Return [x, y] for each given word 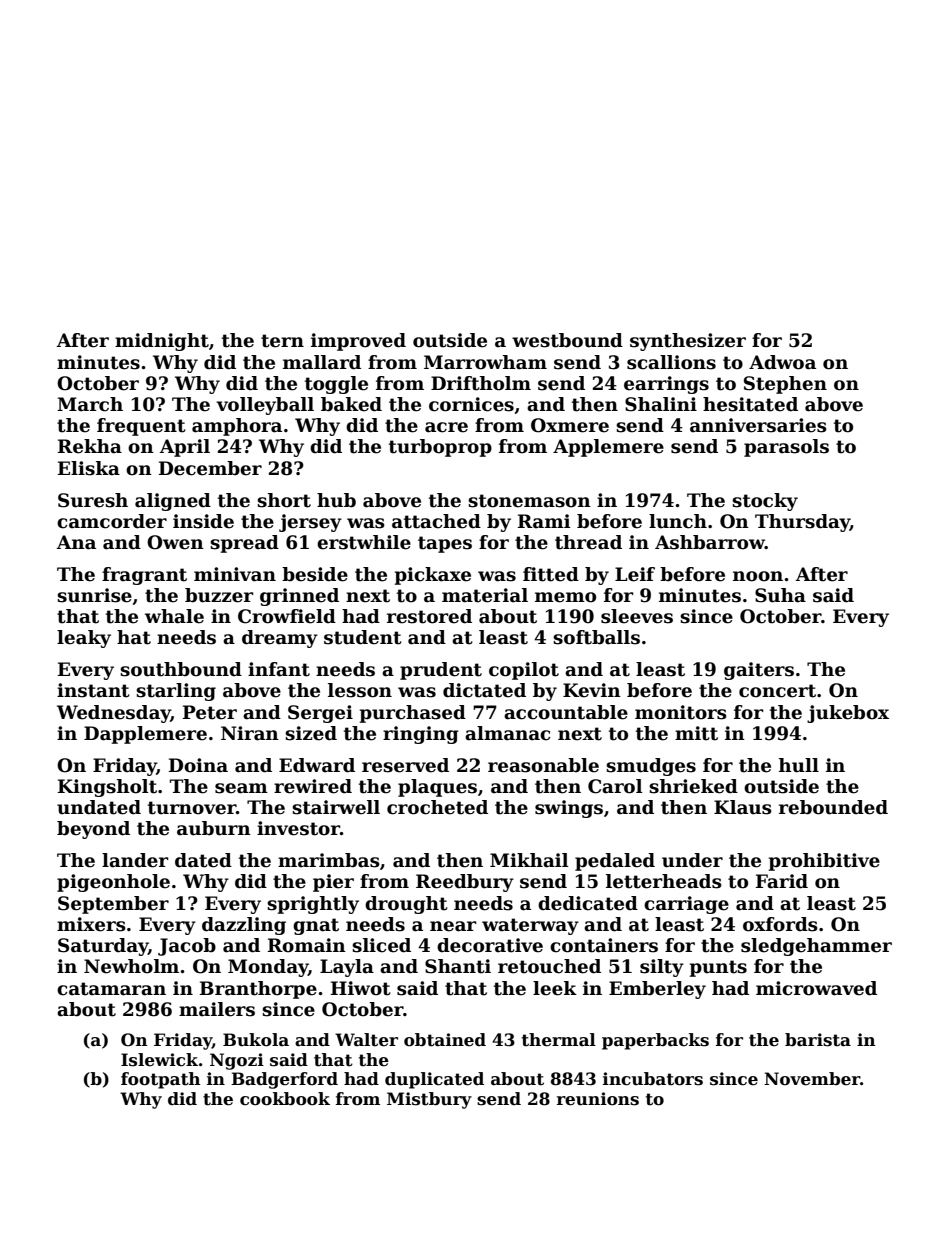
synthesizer [688, 342]
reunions [598, 1099]
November [812, 1079]
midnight [162, 342]
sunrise [94, 595]
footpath [161, 1080]
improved [358, 342]
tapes [445, 544]
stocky [765, 502]
